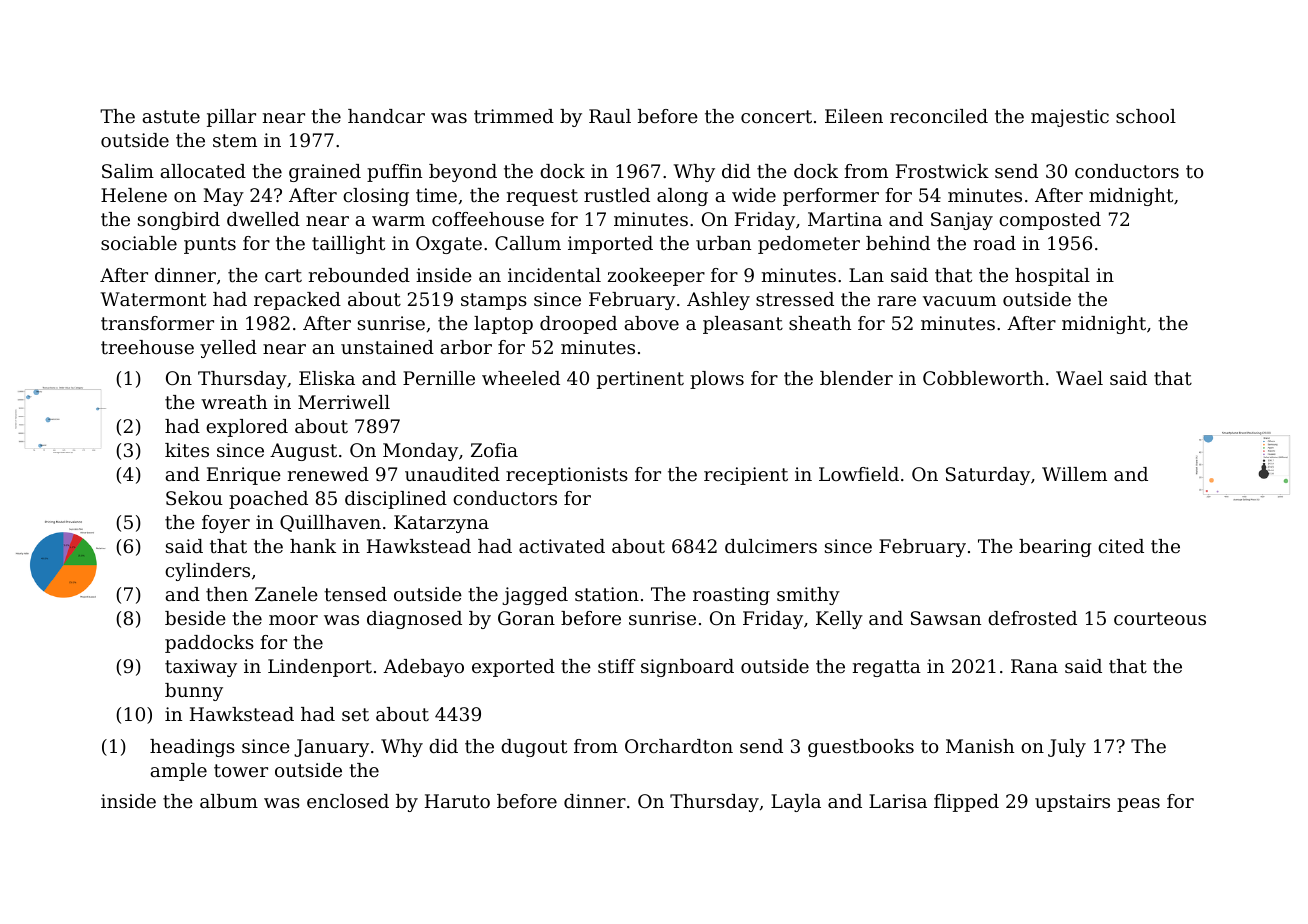 Image resolution: width=1308 pixels, height=924 pixels. What do you see at coordinates (153, 299) in the screenshot?
I see `Watermont` at bounding box center [153, 299].
